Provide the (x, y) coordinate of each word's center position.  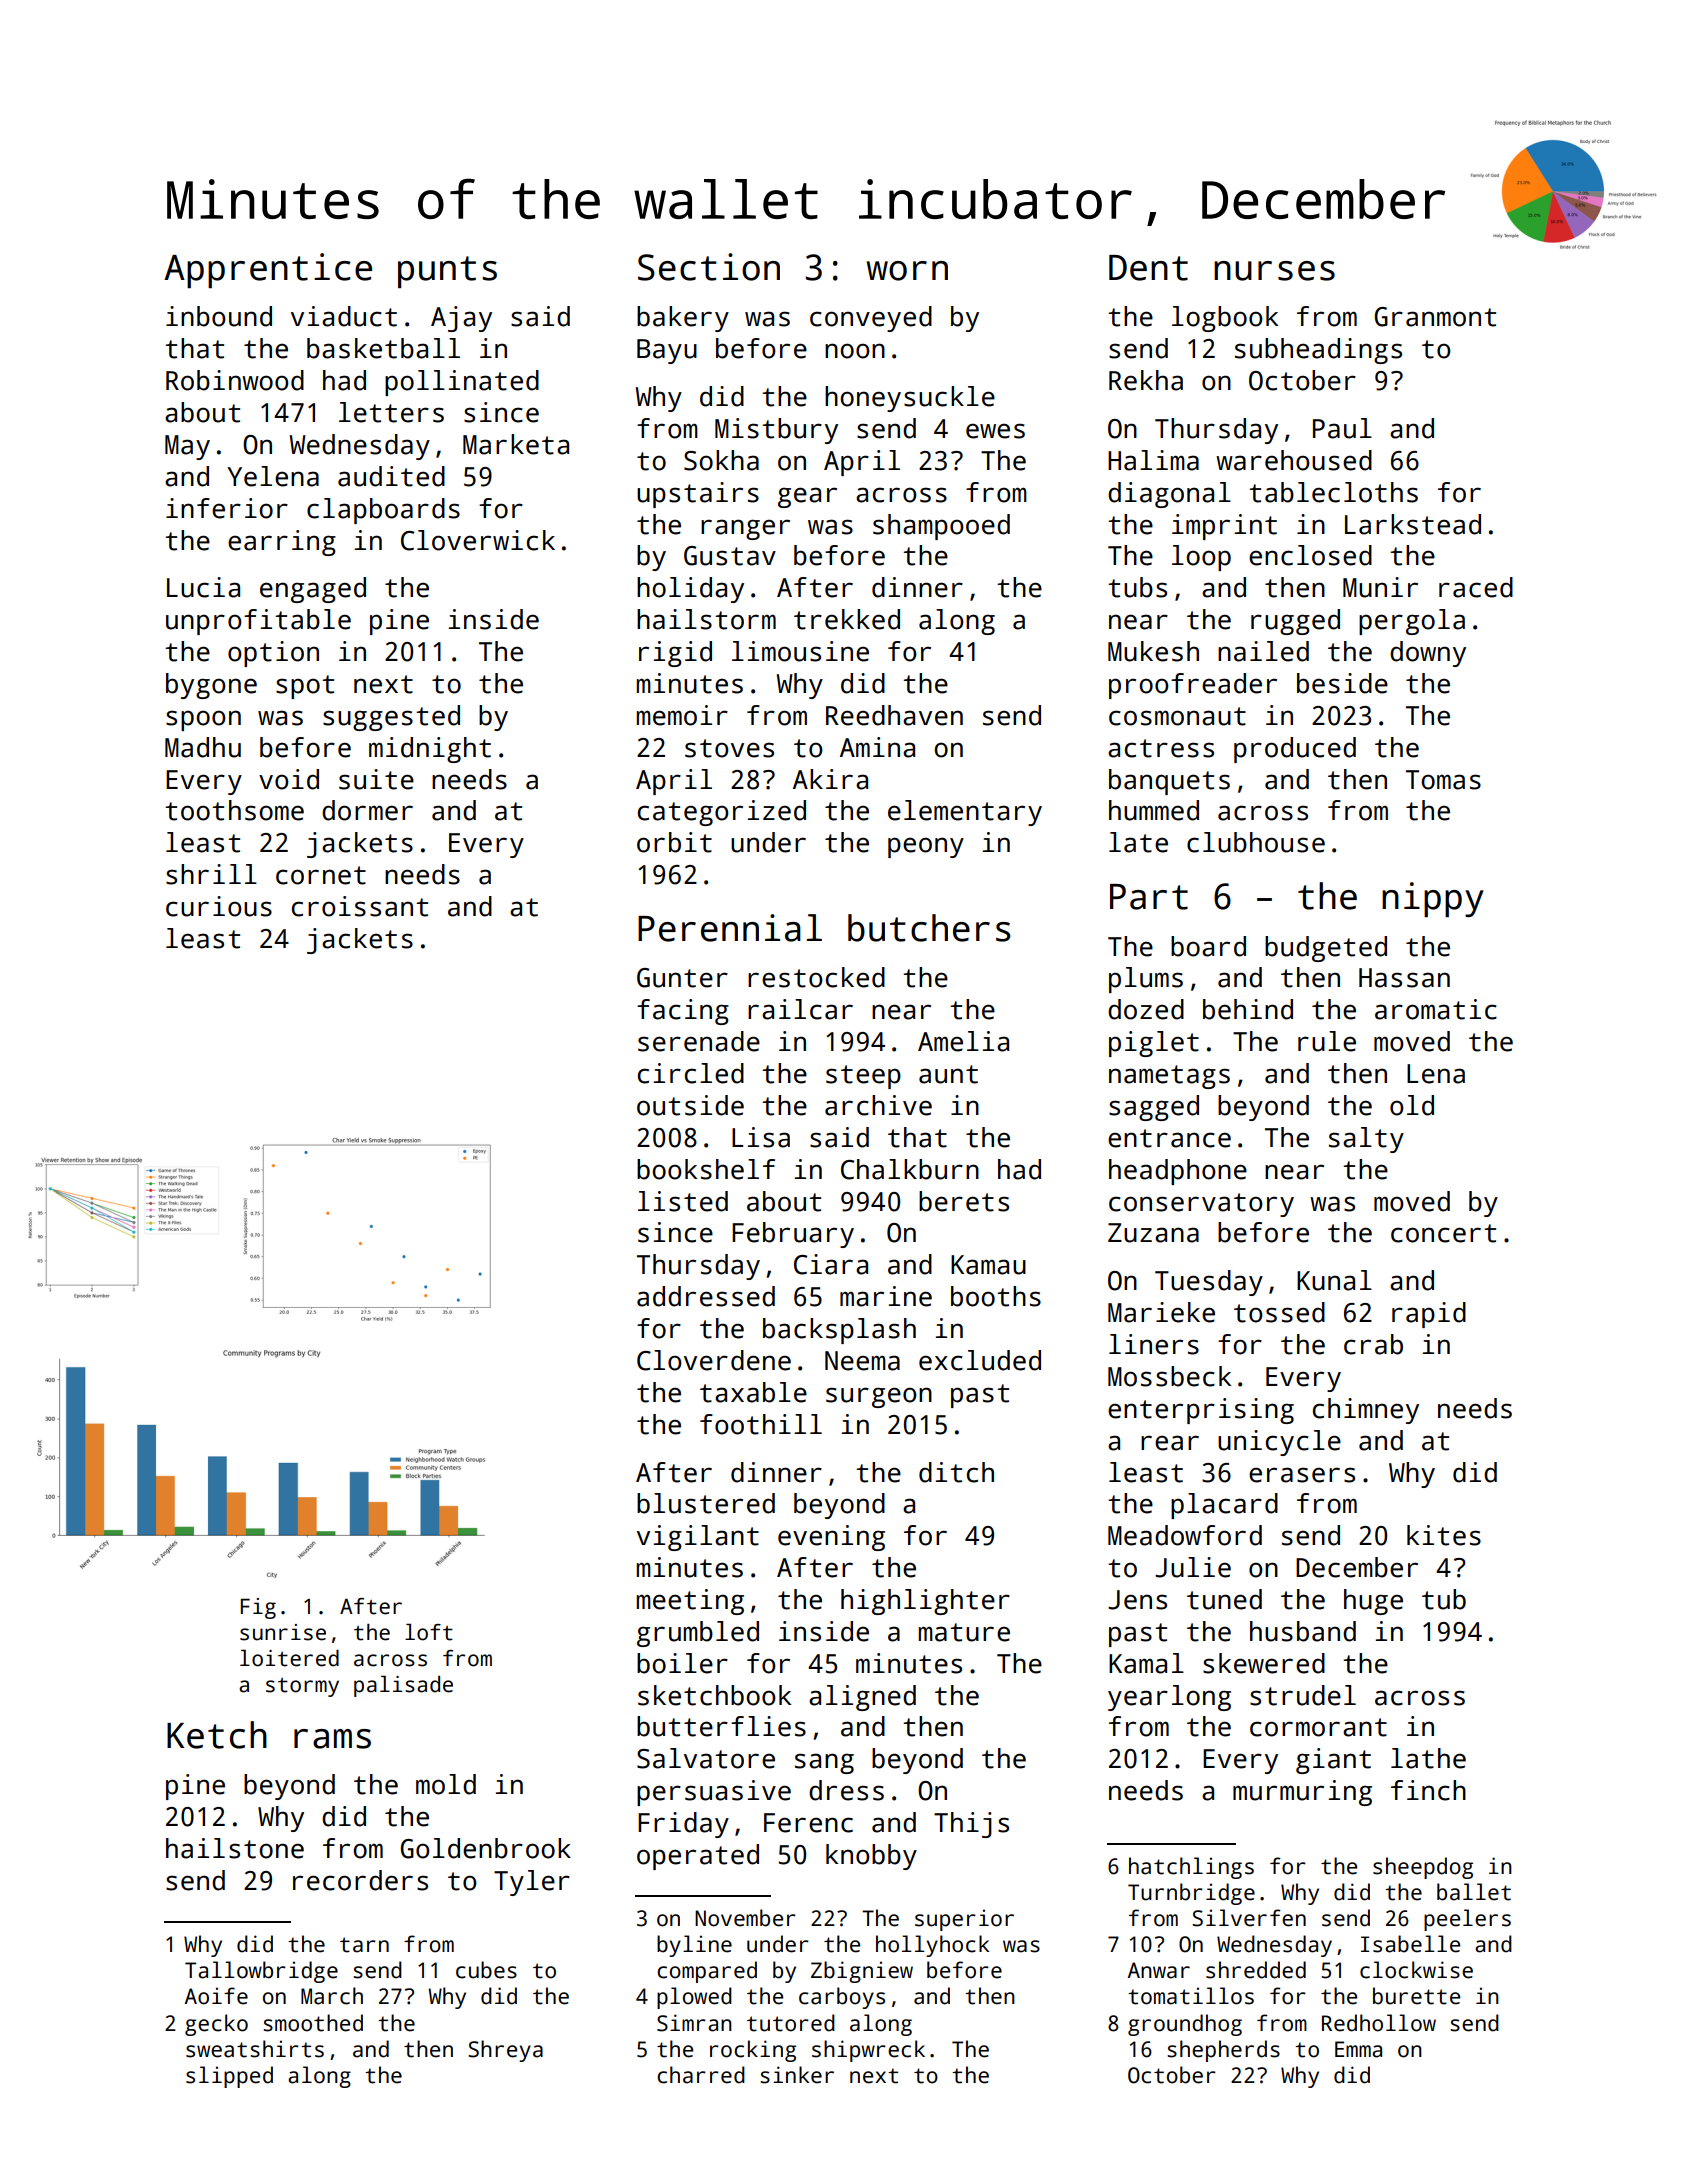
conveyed (871, 319)
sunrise (283, 1632)
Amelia (963, 1041)
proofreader (1193, 686)
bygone (211, 686)
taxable (753, 1392)
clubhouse (1256, 842)
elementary (965, 813)
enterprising (1201, 1411)
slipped (229, 2077)
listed (683, 1201)
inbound (219, 316)
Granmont (1435, 317)
